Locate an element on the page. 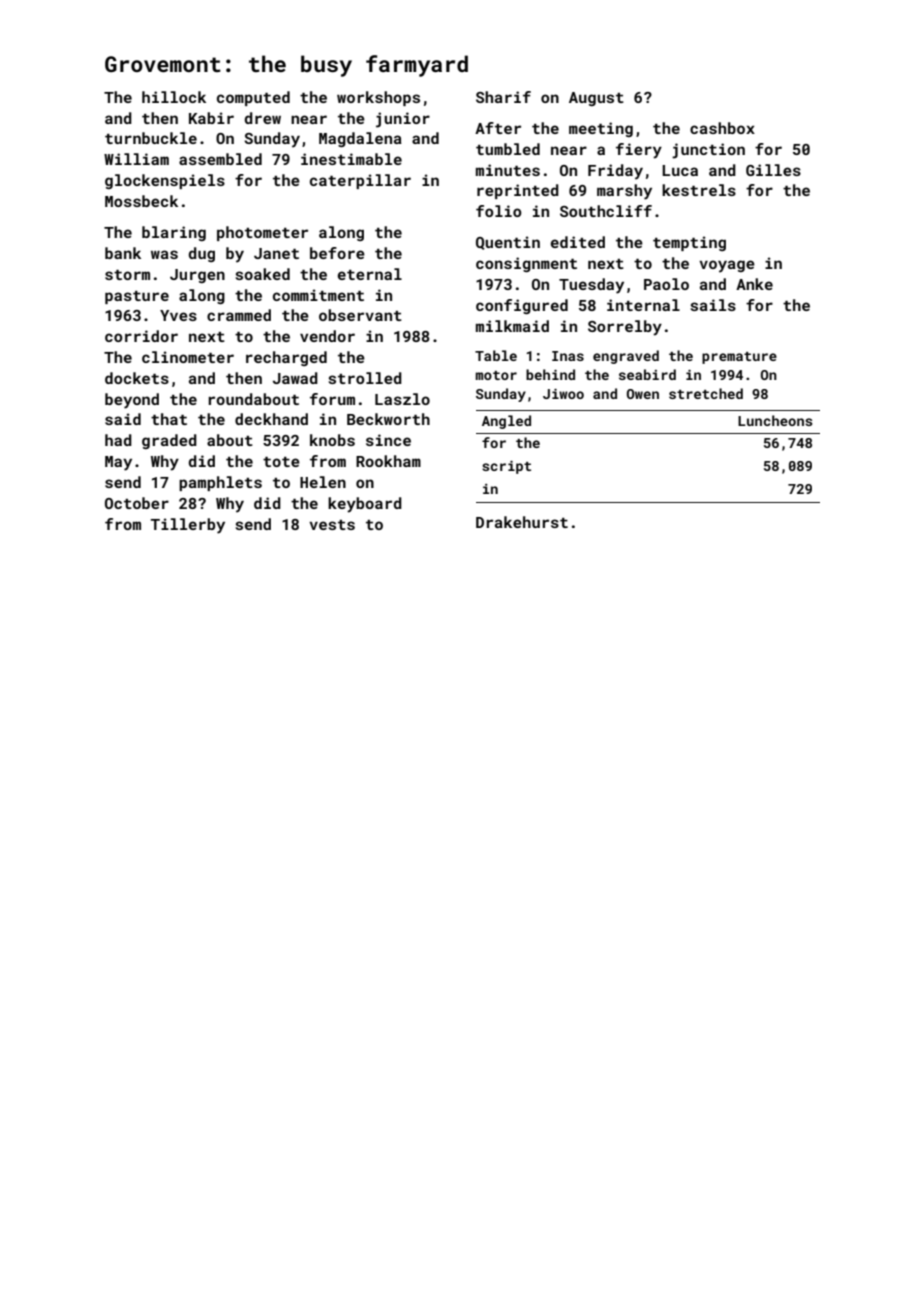 Image resolution: width=924 pixels, height=1308 pixels. Jawad is located at coordinates (295, 378).
